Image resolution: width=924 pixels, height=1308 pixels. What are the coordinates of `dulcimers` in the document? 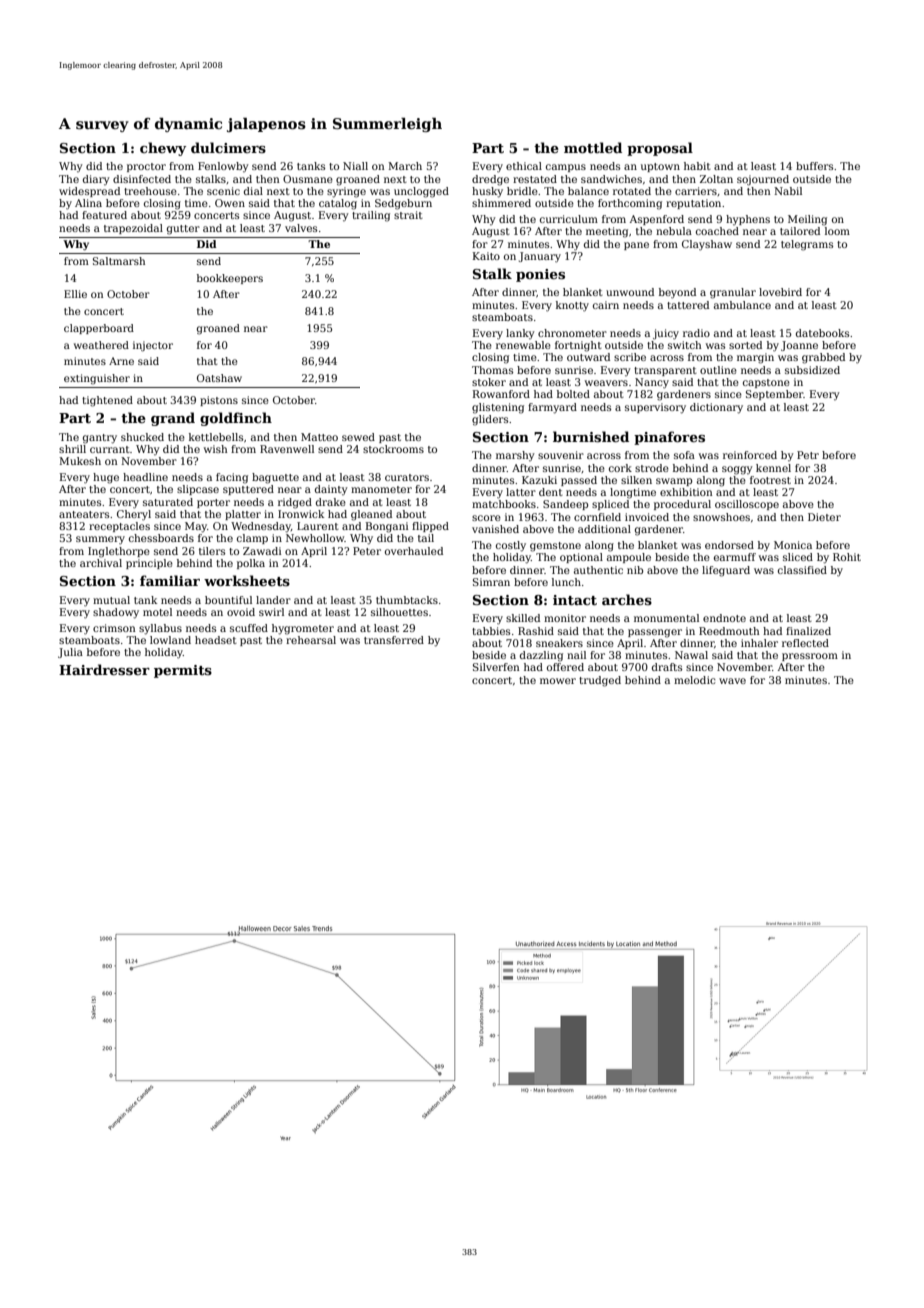 It's located at (228, 147).
